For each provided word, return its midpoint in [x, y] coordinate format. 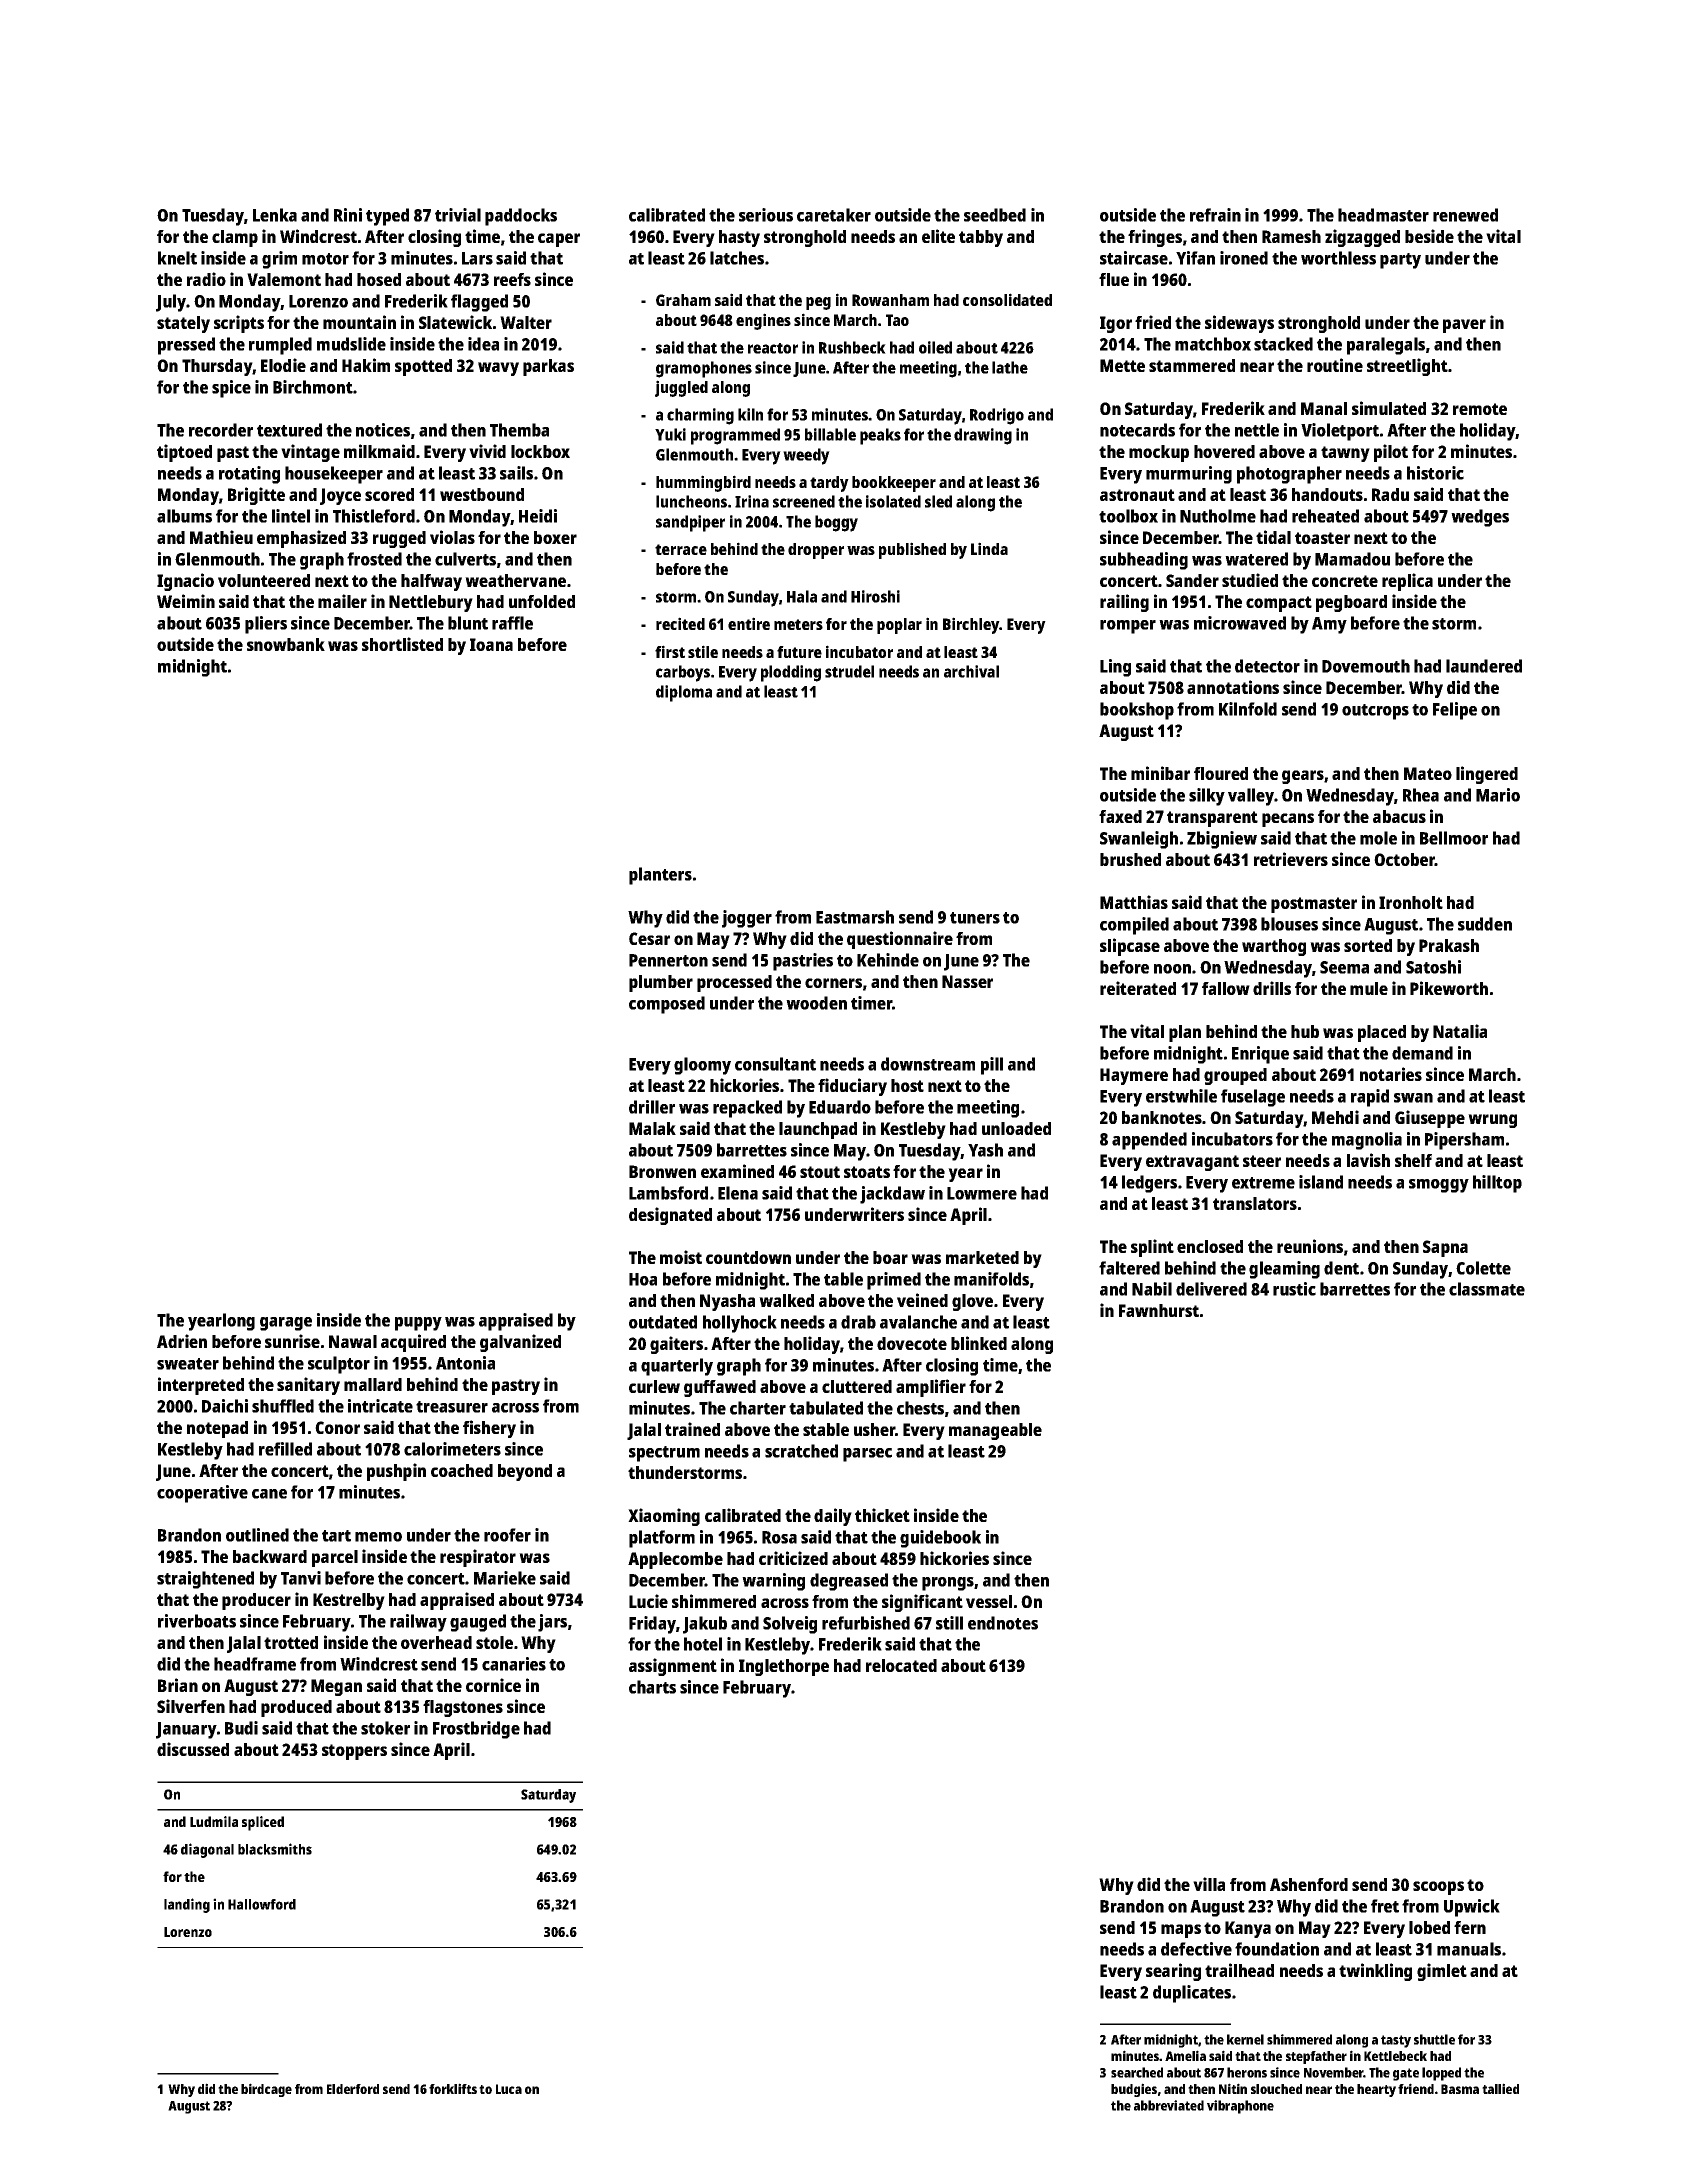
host [907, 1085]
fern [1470, 1927]
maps [1181, 1931]
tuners [975, 918]
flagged [479, 303]
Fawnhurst [1159, 1310]
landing [187, 1905]
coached [462, 1470]
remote [1480, 409]
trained [692, 1429]
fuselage [1253, 1098]
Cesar [649, 938]
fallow [1226, 988]
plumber [661, 983]
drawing [983, 436]
